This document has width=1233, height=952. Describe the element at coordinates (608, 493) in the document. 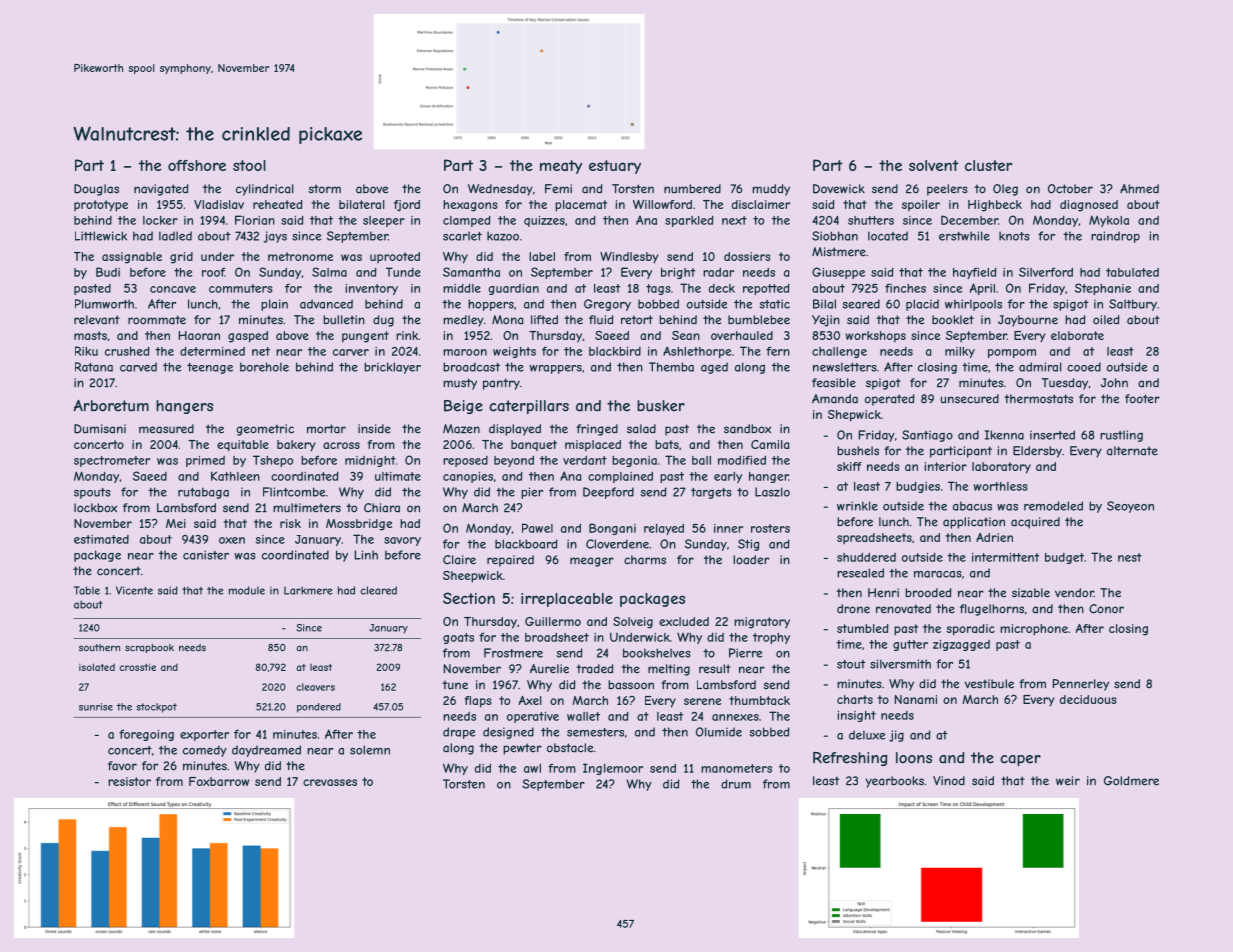

I see `Deepford` at that location.
